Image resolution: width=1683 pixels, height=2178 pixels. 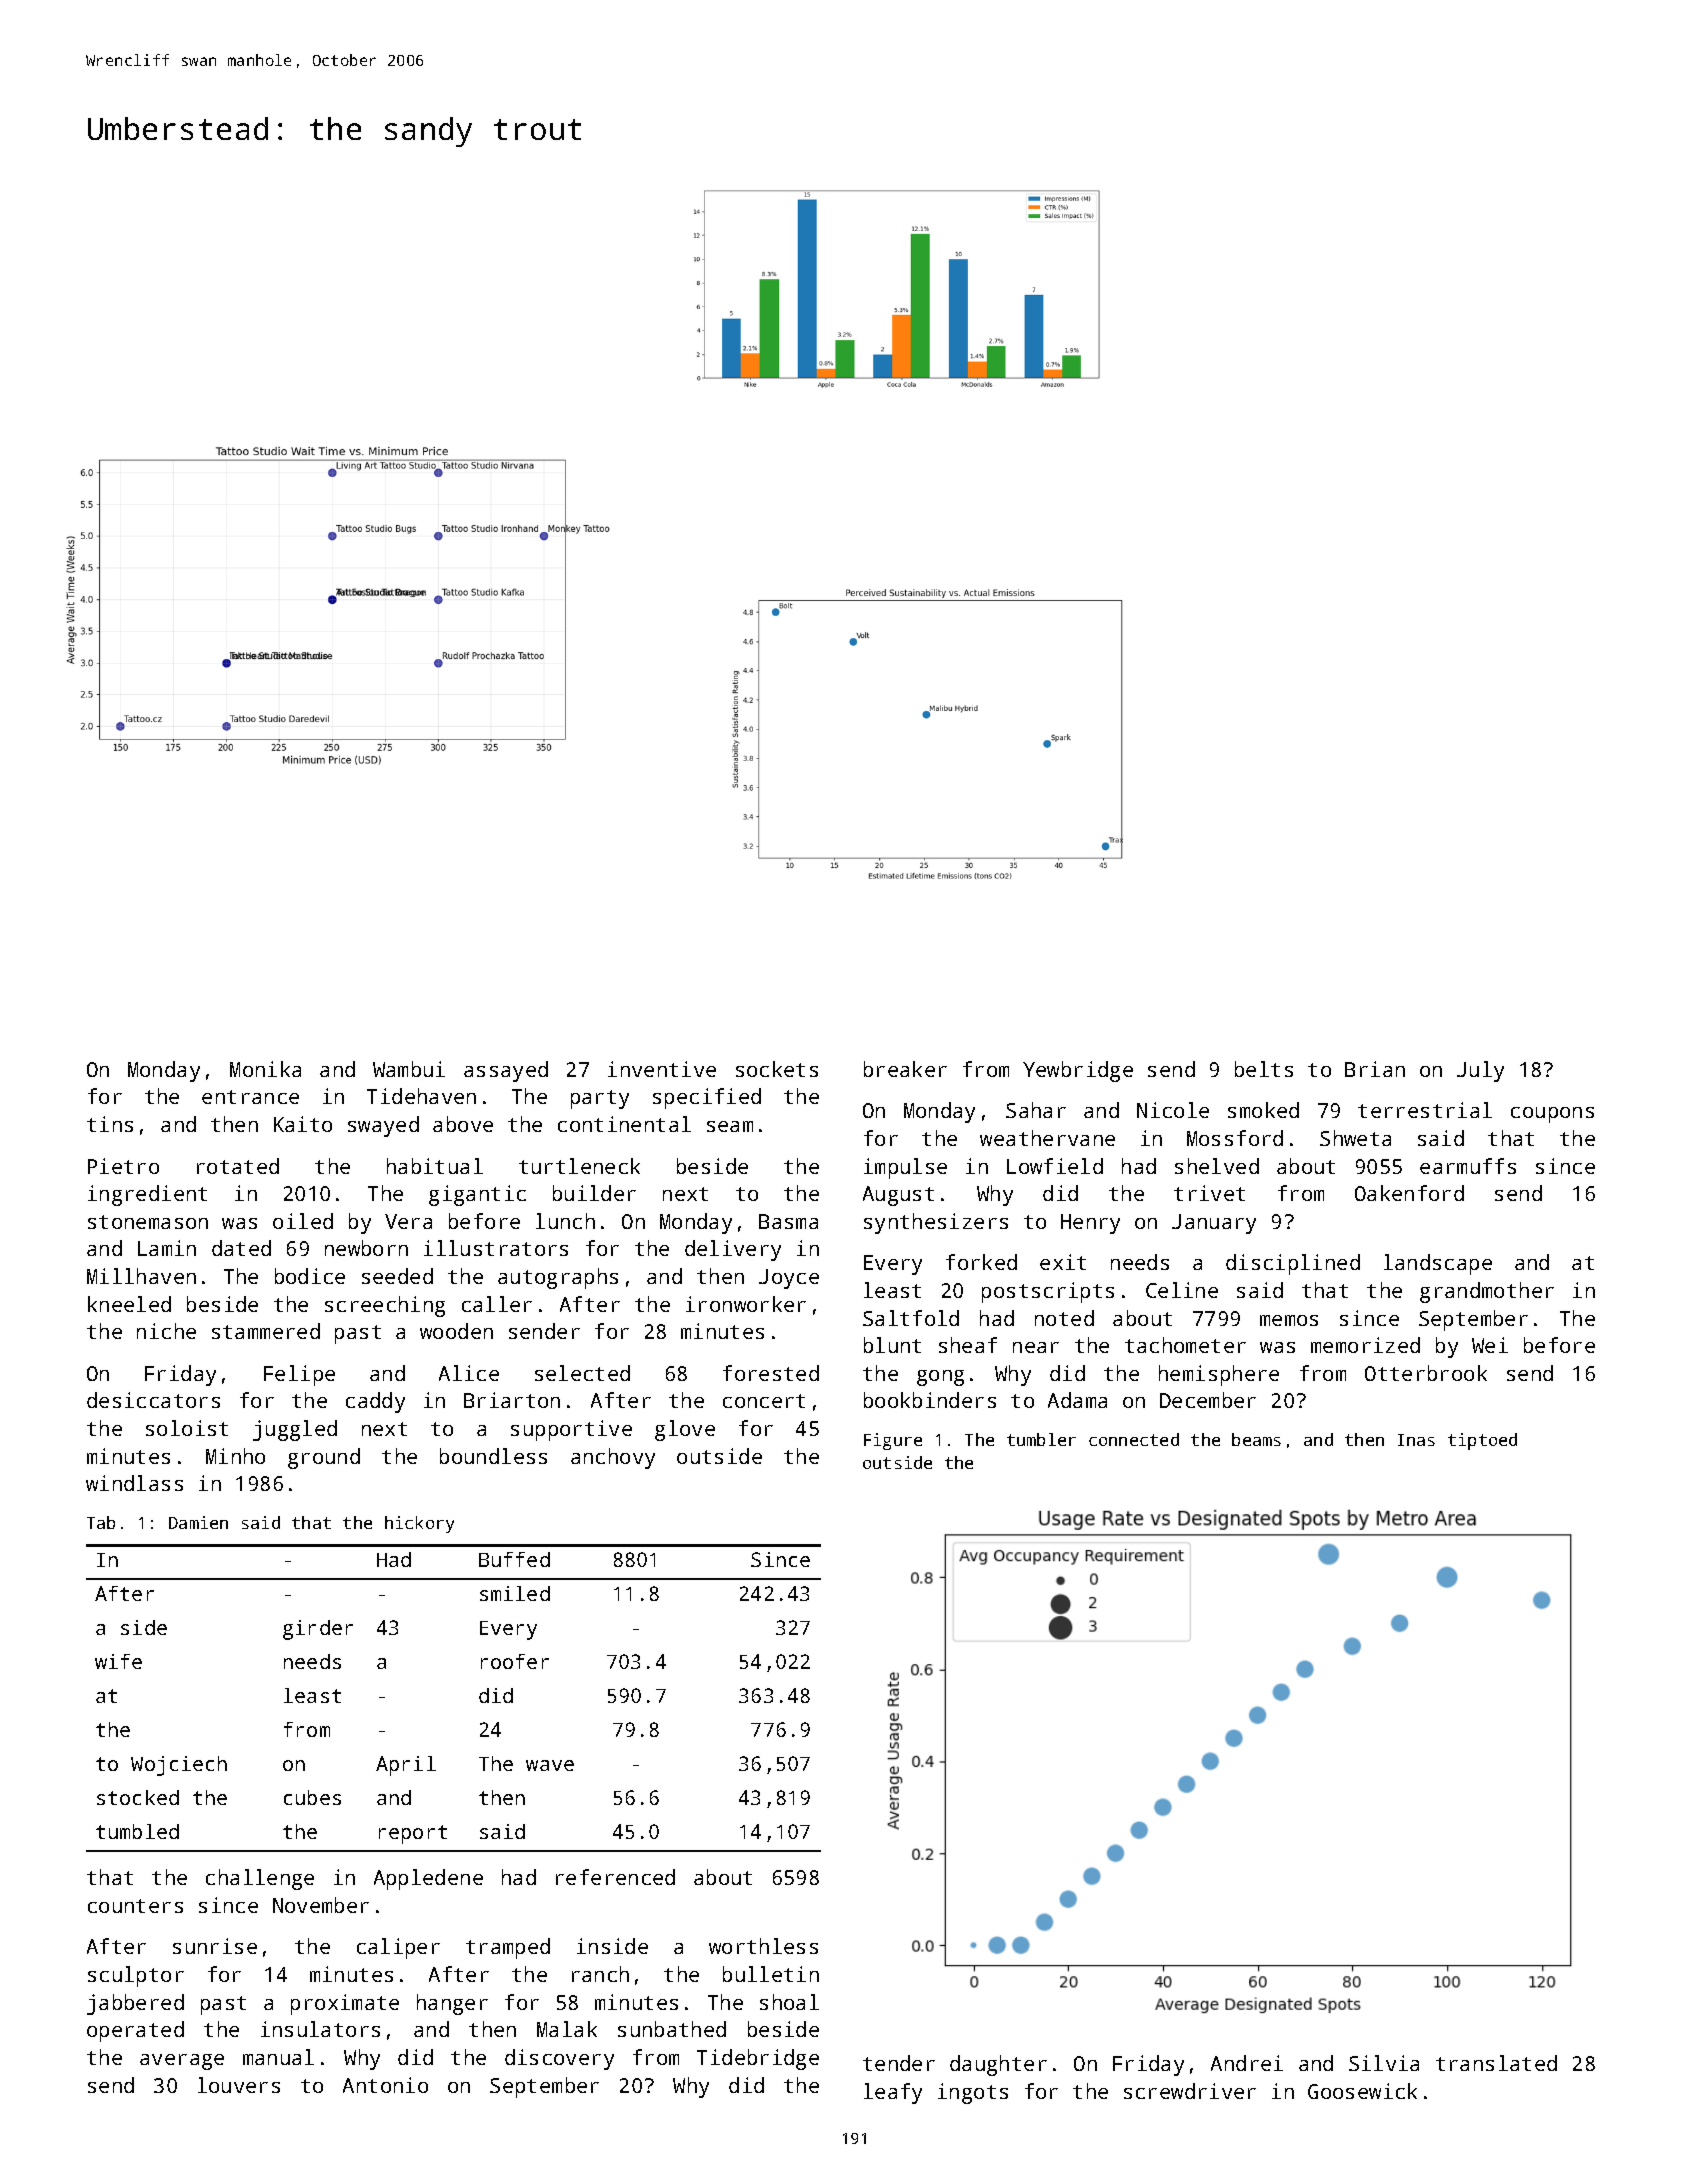 I want to click on Brian, so click(x=1375, y=1069).
